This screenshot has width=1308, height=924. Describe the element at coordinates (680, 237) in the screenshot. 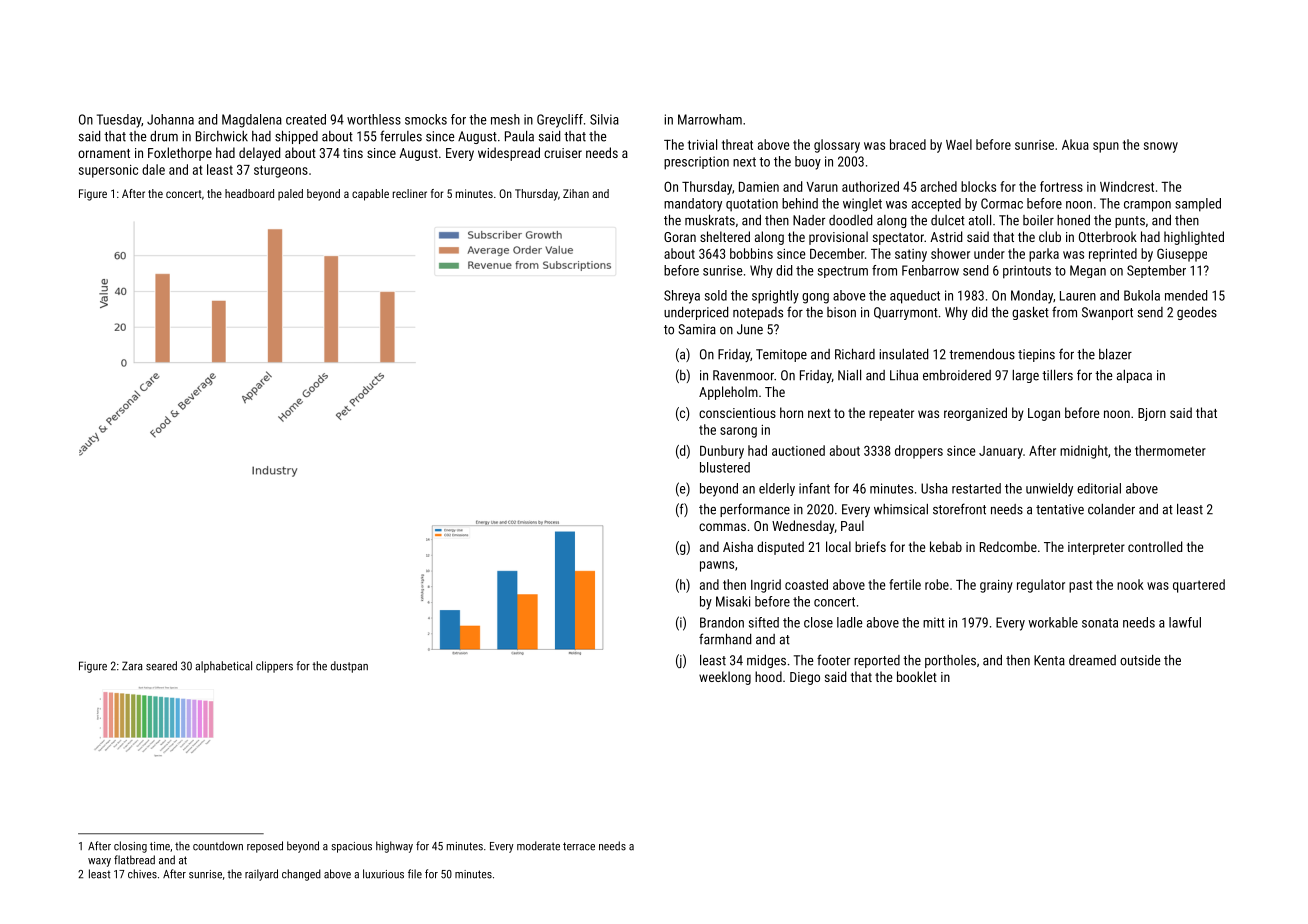

I see `Goran` at that location.
